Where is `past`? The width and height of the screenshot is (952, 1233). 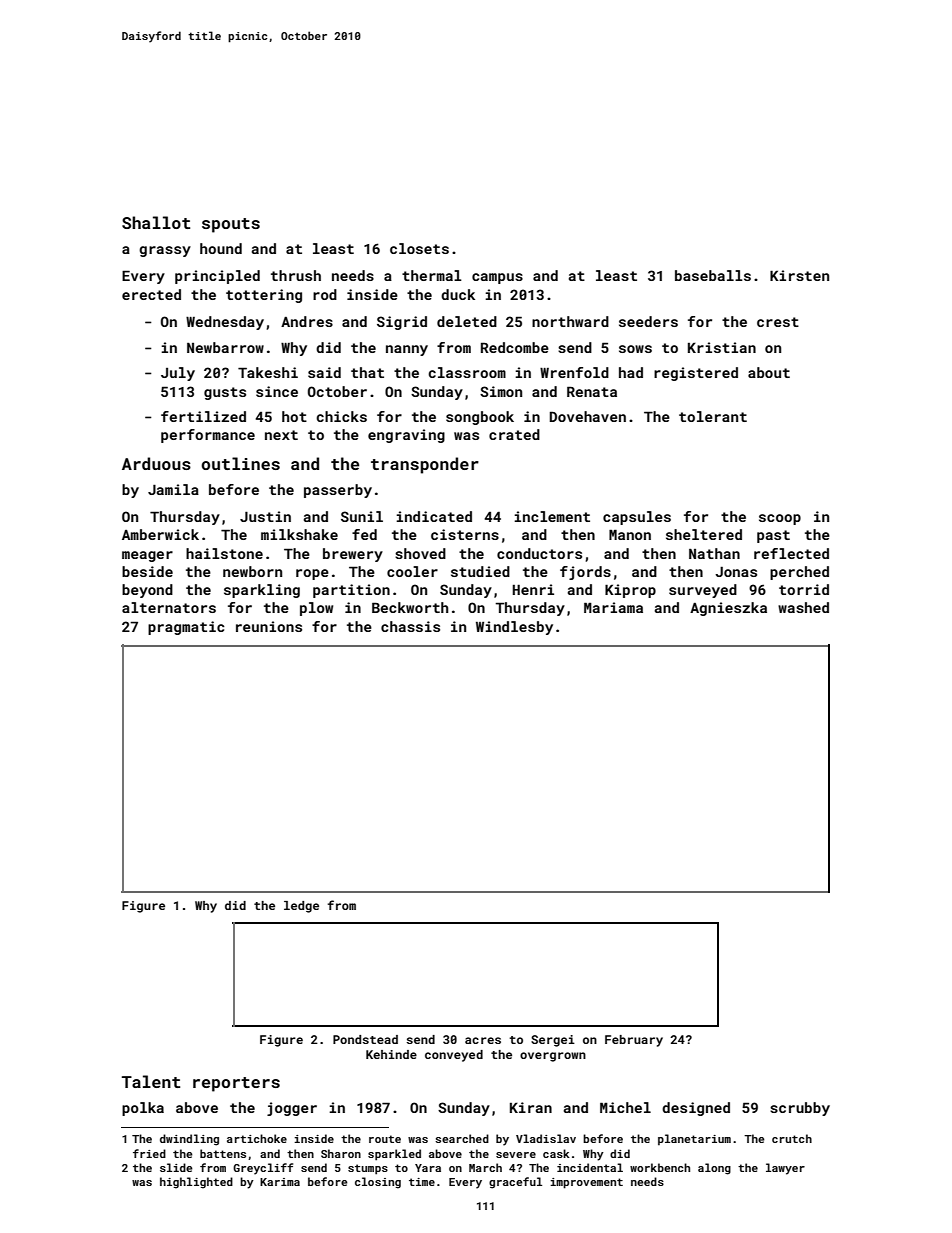
past is located at coordinates (773, 536).
